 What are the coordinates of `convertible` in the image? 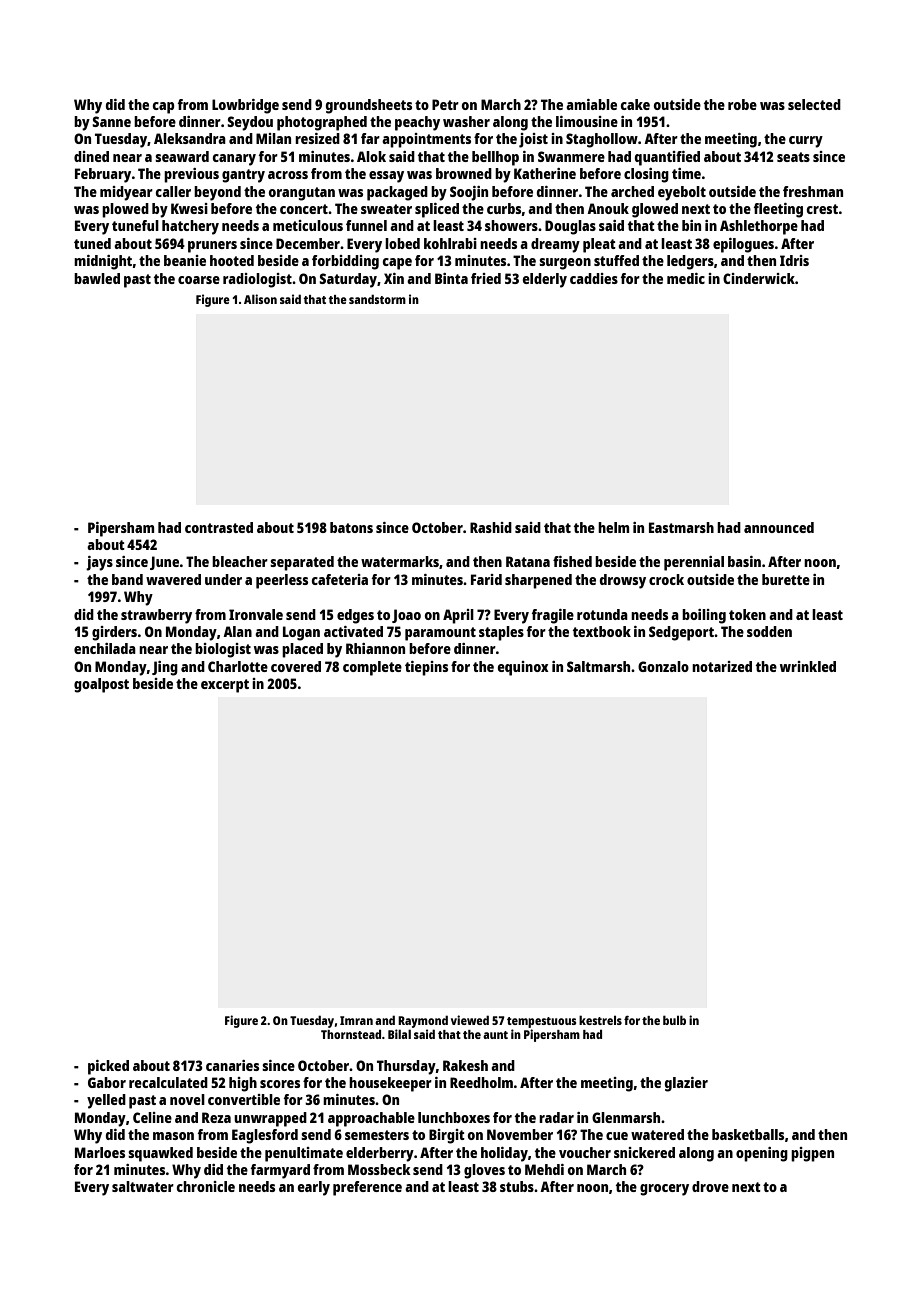 It's located at (244, 1099).
